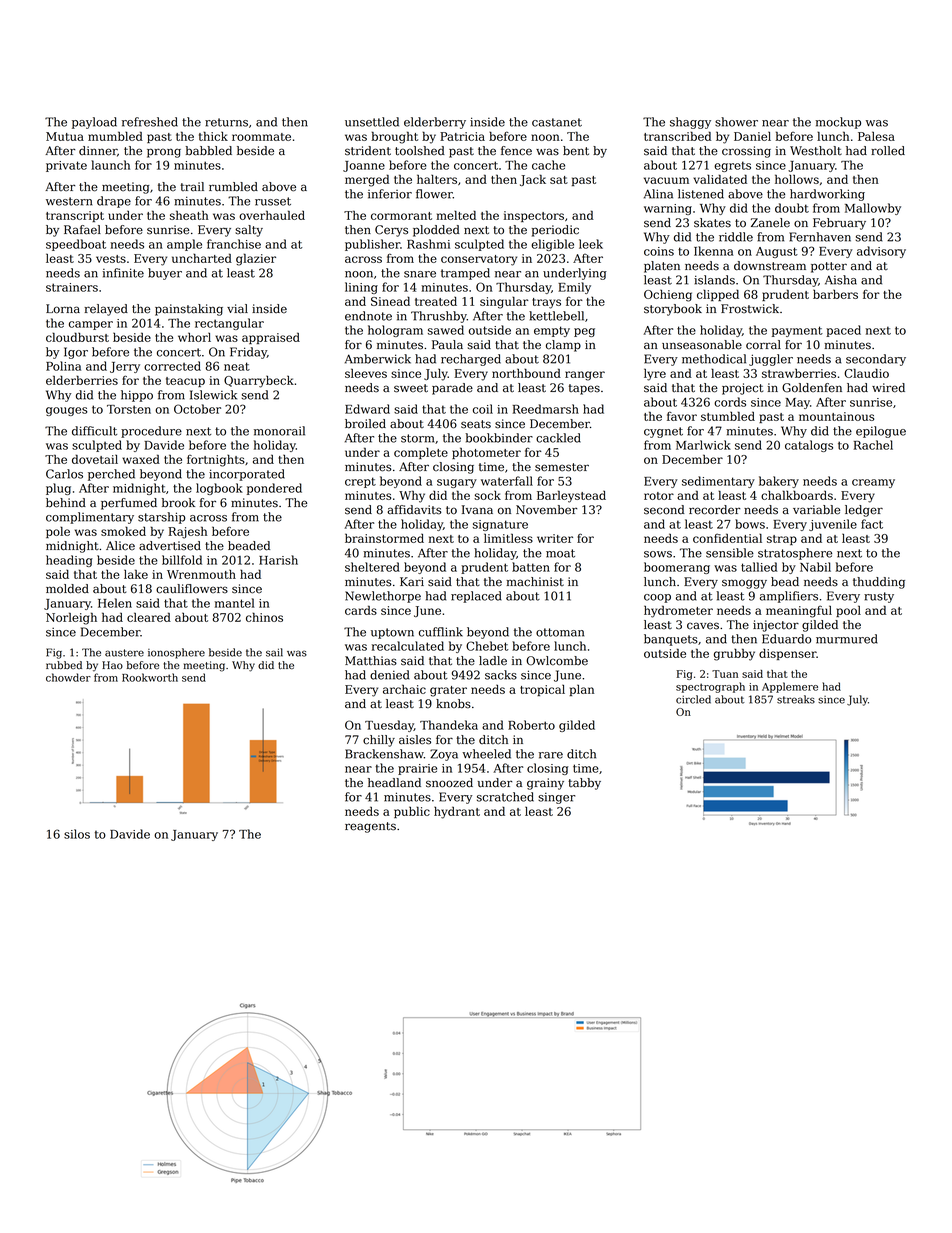  What do you see at coordinates (77, 834) in the screenshot?
I see `silos` at bounding box center [77, 834].
